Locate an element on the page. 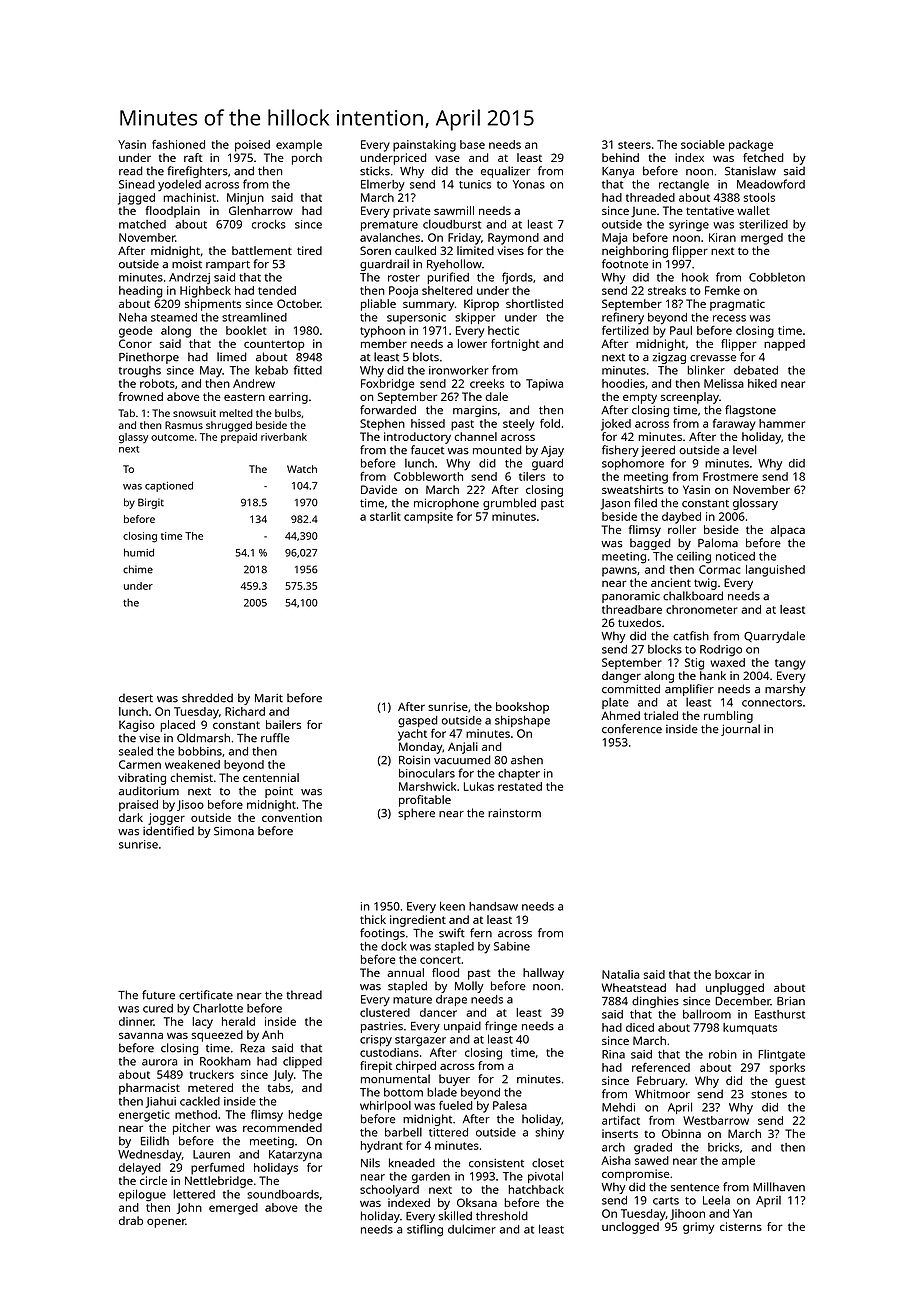 Image resolution: width=924 pixels, height=1308 pixels. base is located at coordinates (472, 144).
